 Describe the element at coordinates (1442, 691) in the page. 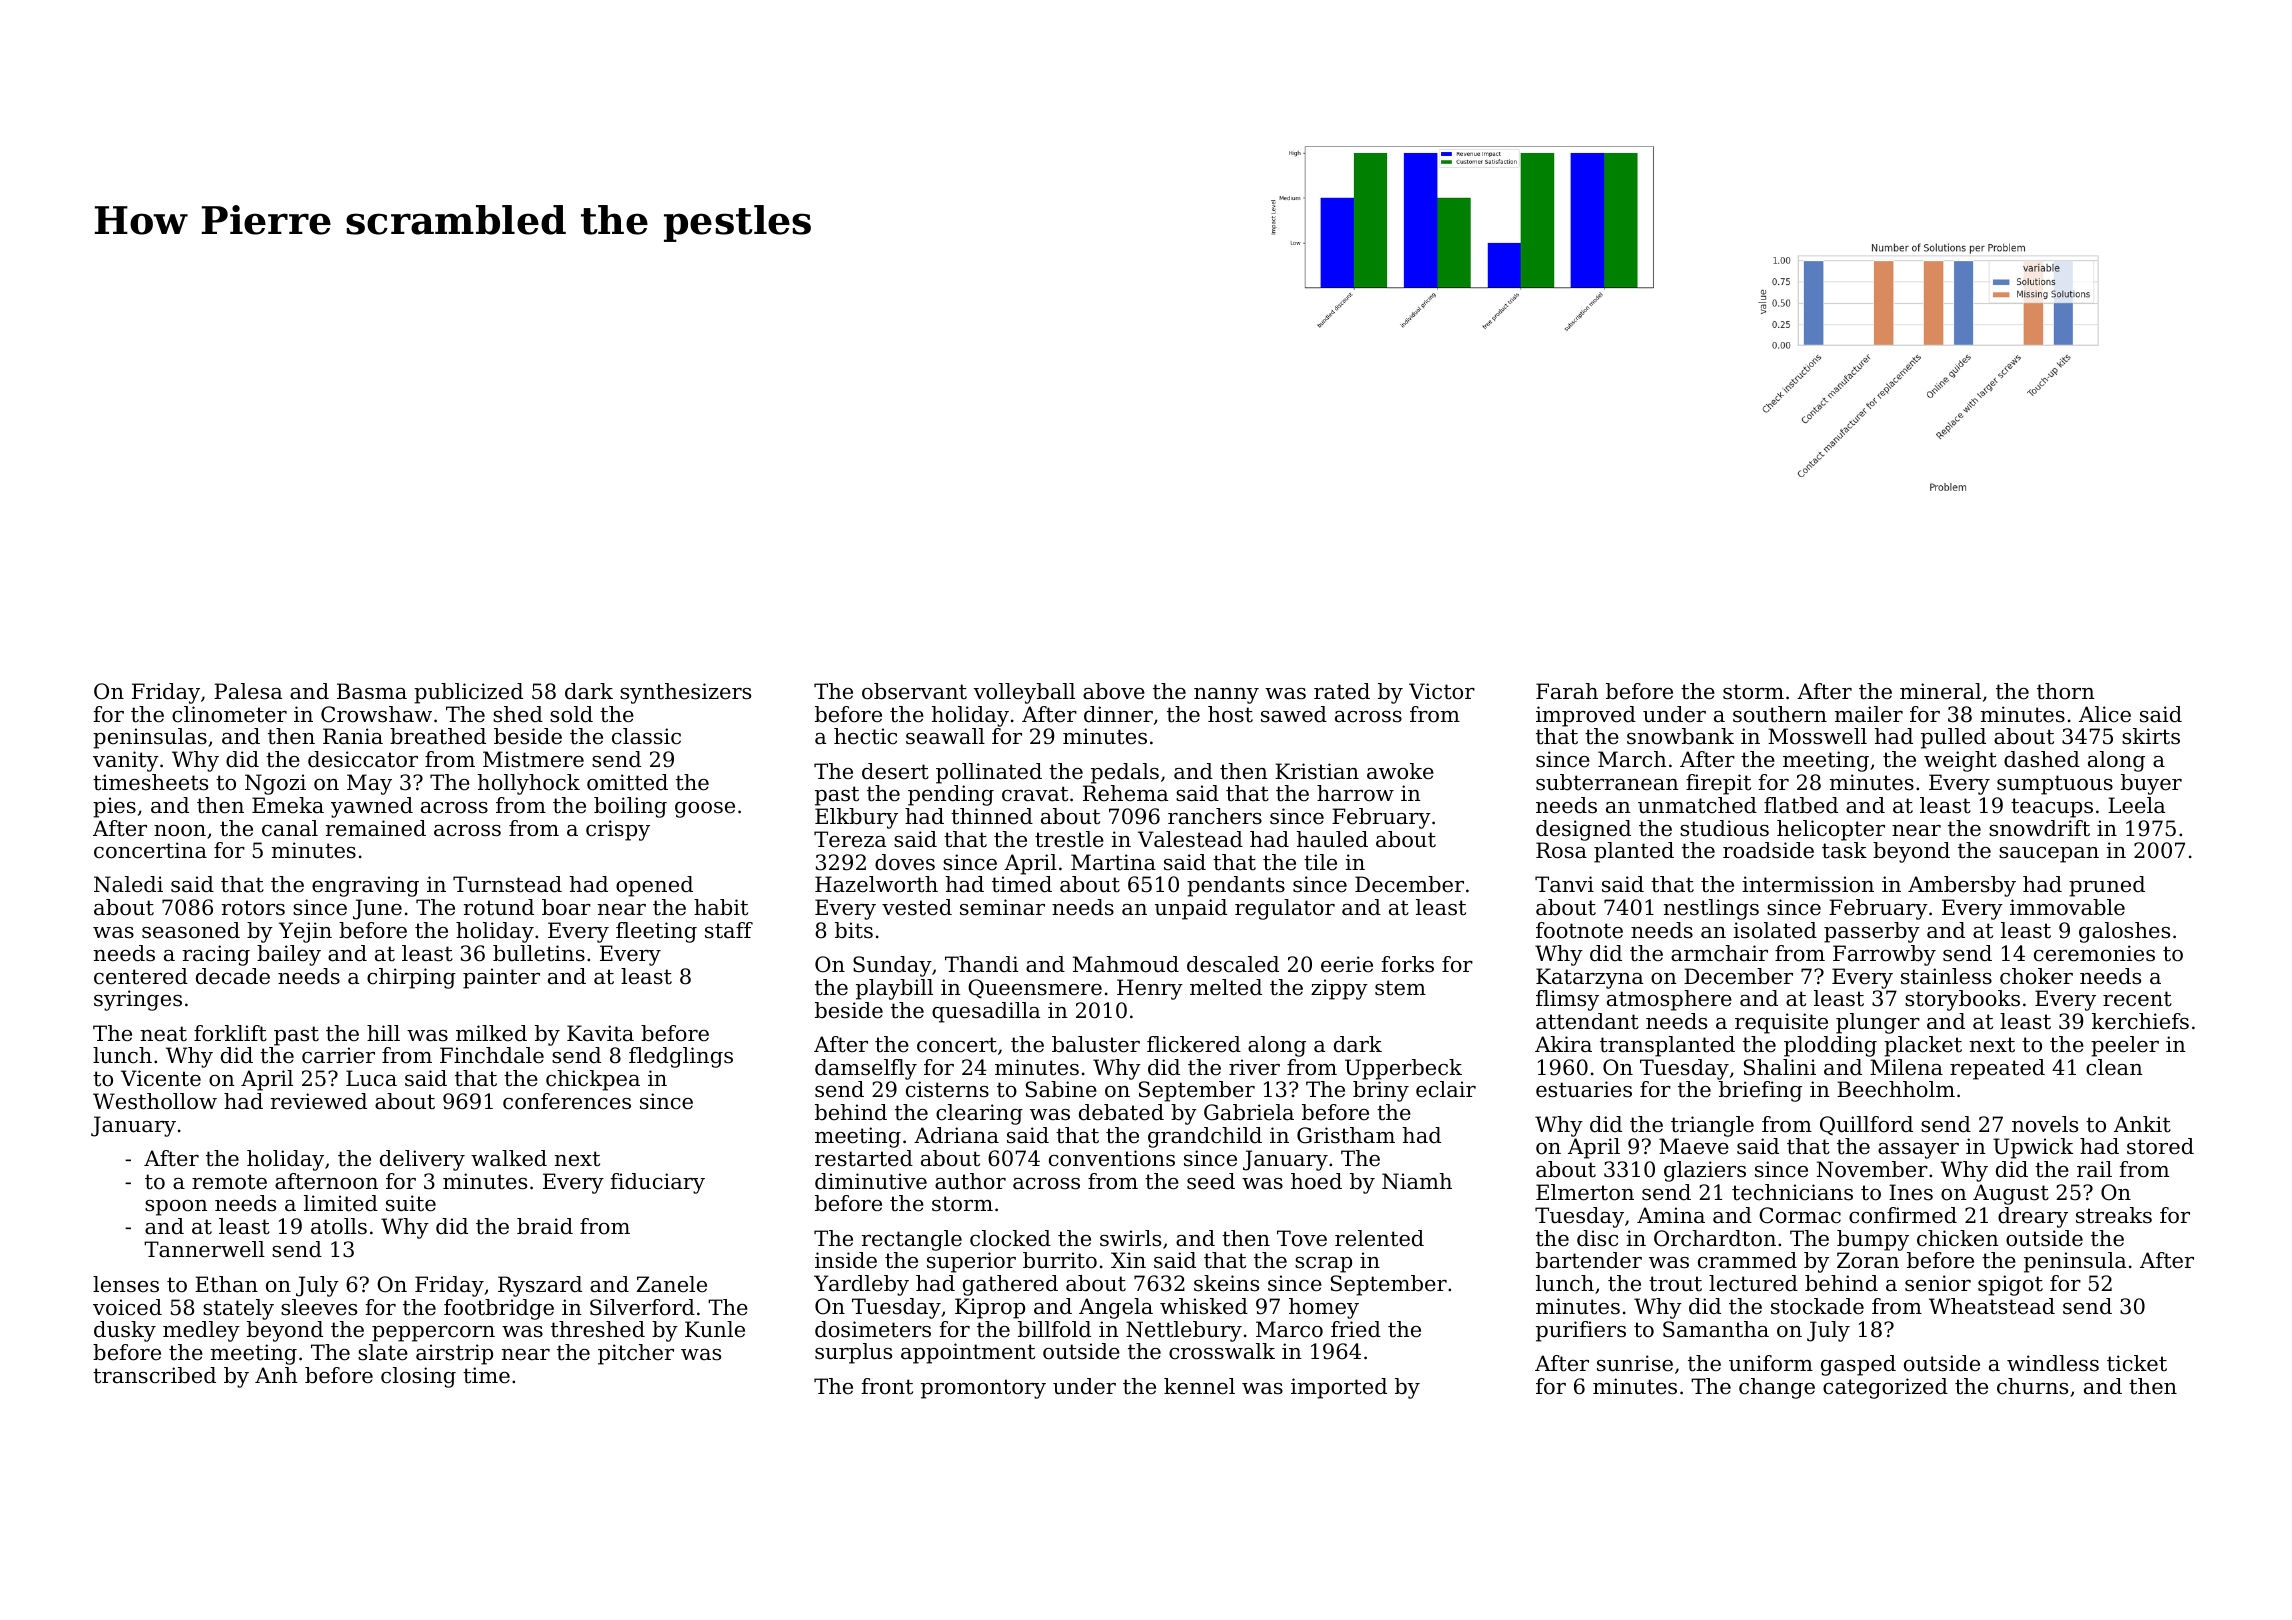

I see `Victor` at that location.
